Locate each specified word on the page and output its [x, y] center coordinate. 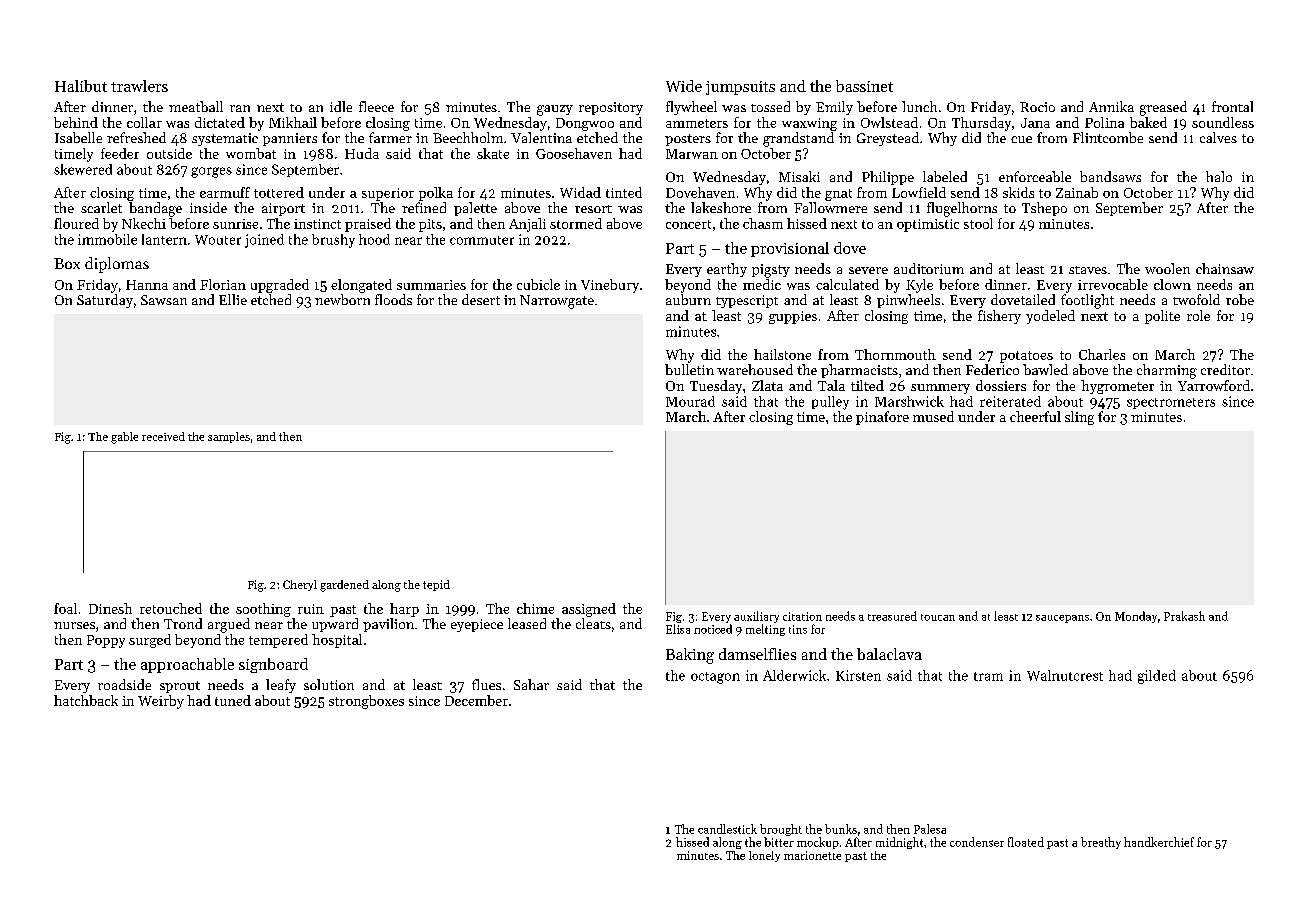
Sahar [531, 684]
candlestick [727, 829]
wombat [251, 153]
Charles [1102, 354]
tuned [233, 700]
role [1198, 315]
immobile [107, 239]
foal [65, 608]
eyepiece [477, 625]
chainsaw [1225, 268]
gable [124, 438]
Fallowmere [830, 207]
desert [481, 299]
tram [988, 676]
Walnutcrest [1065, 675]
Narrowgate [557, 302]
